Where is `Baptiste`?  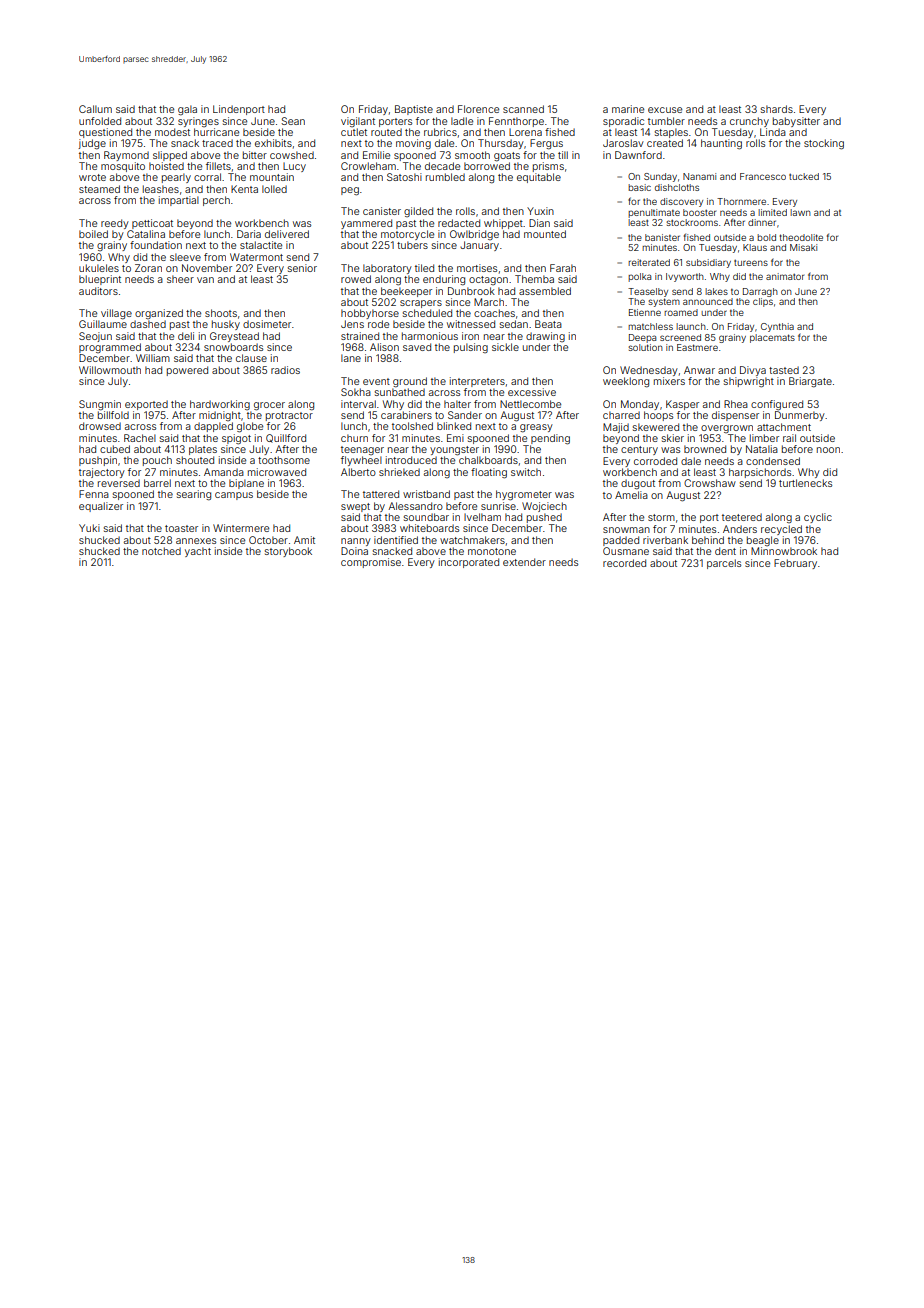 Baptiste is located at coordinates (414, 110).
